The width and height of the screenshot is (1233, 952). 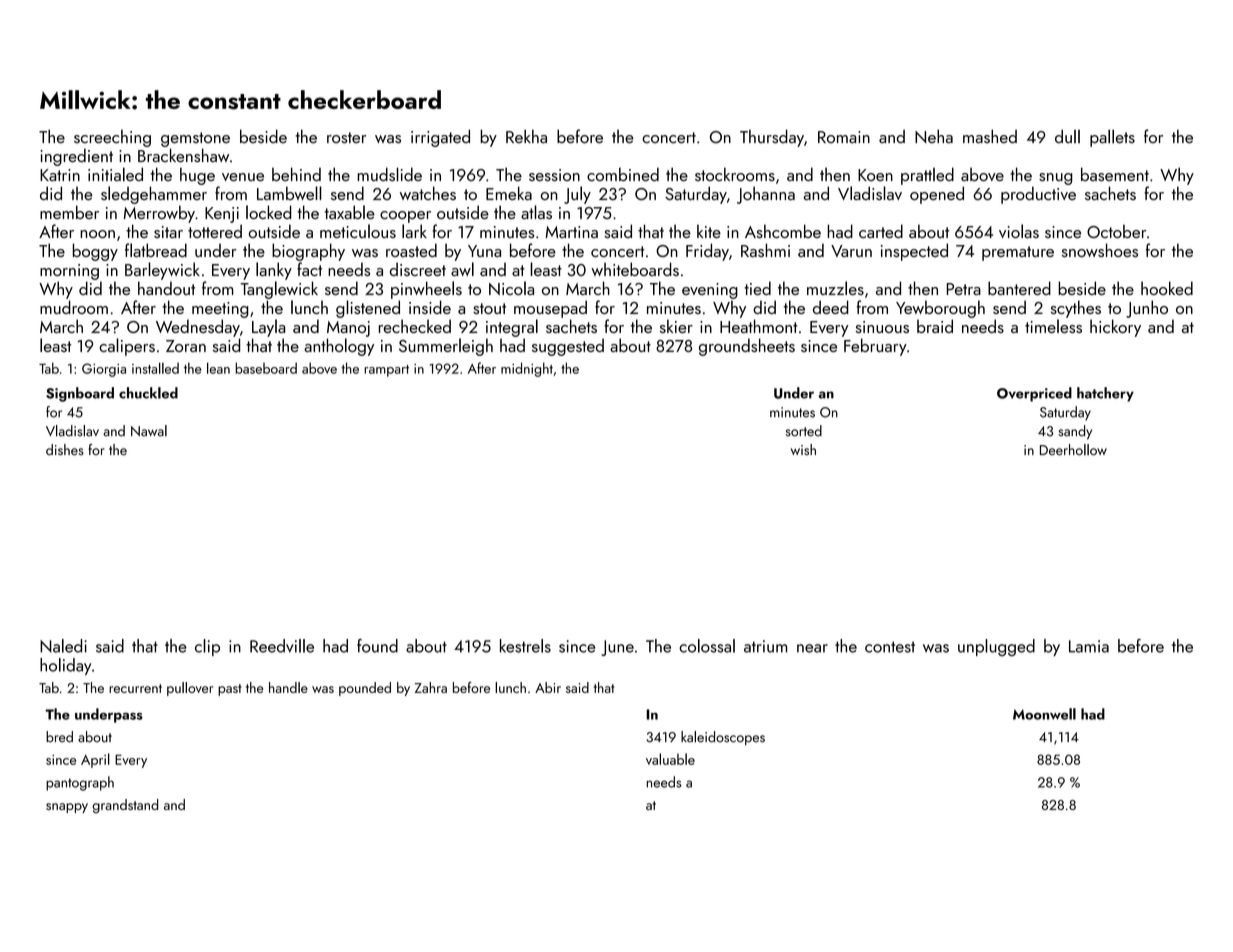 I want to click on Neha, so click(x=934, y=136).
